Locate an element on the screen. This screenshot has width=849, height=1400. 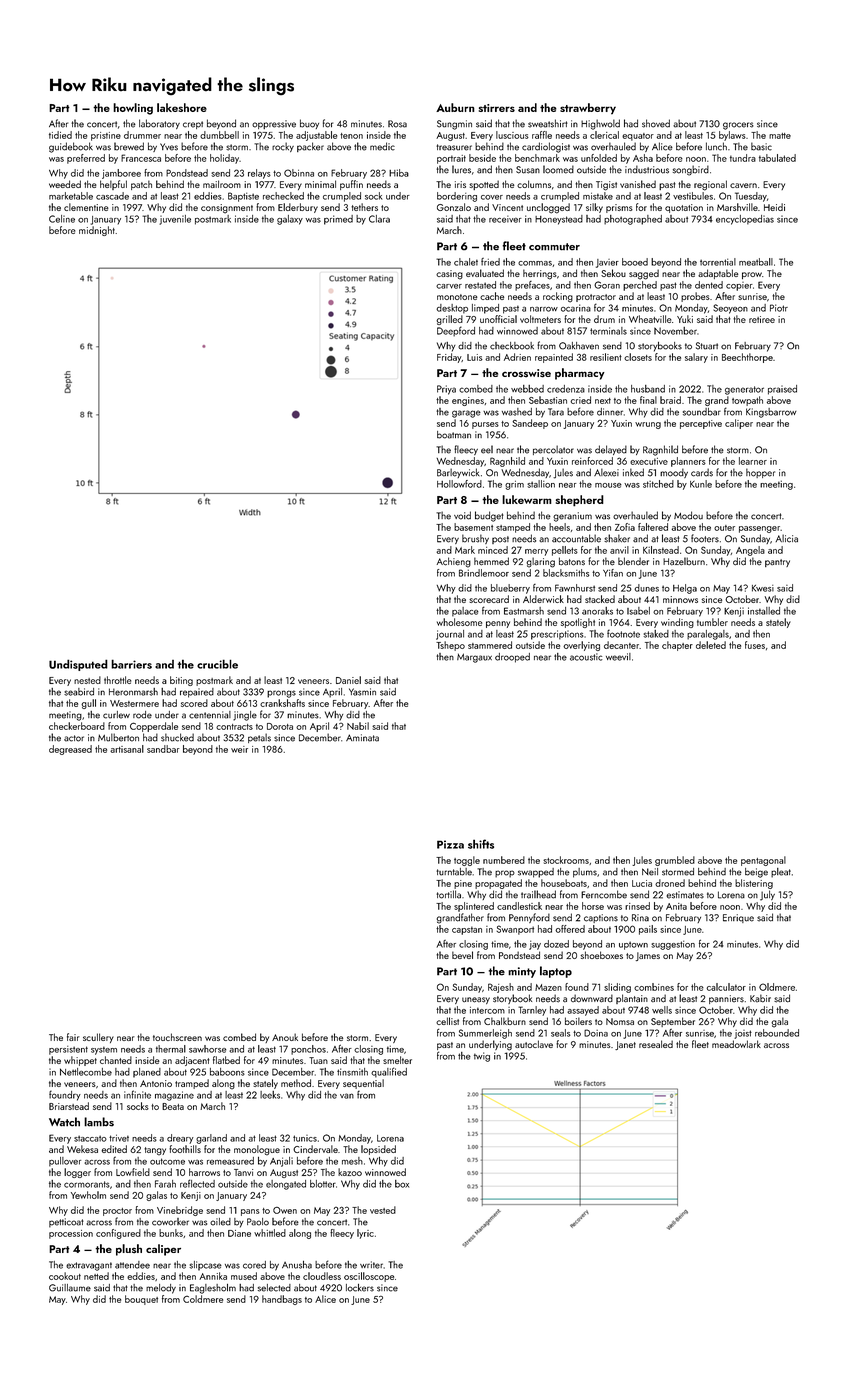
shoved is located at coordinates (656, 123).
